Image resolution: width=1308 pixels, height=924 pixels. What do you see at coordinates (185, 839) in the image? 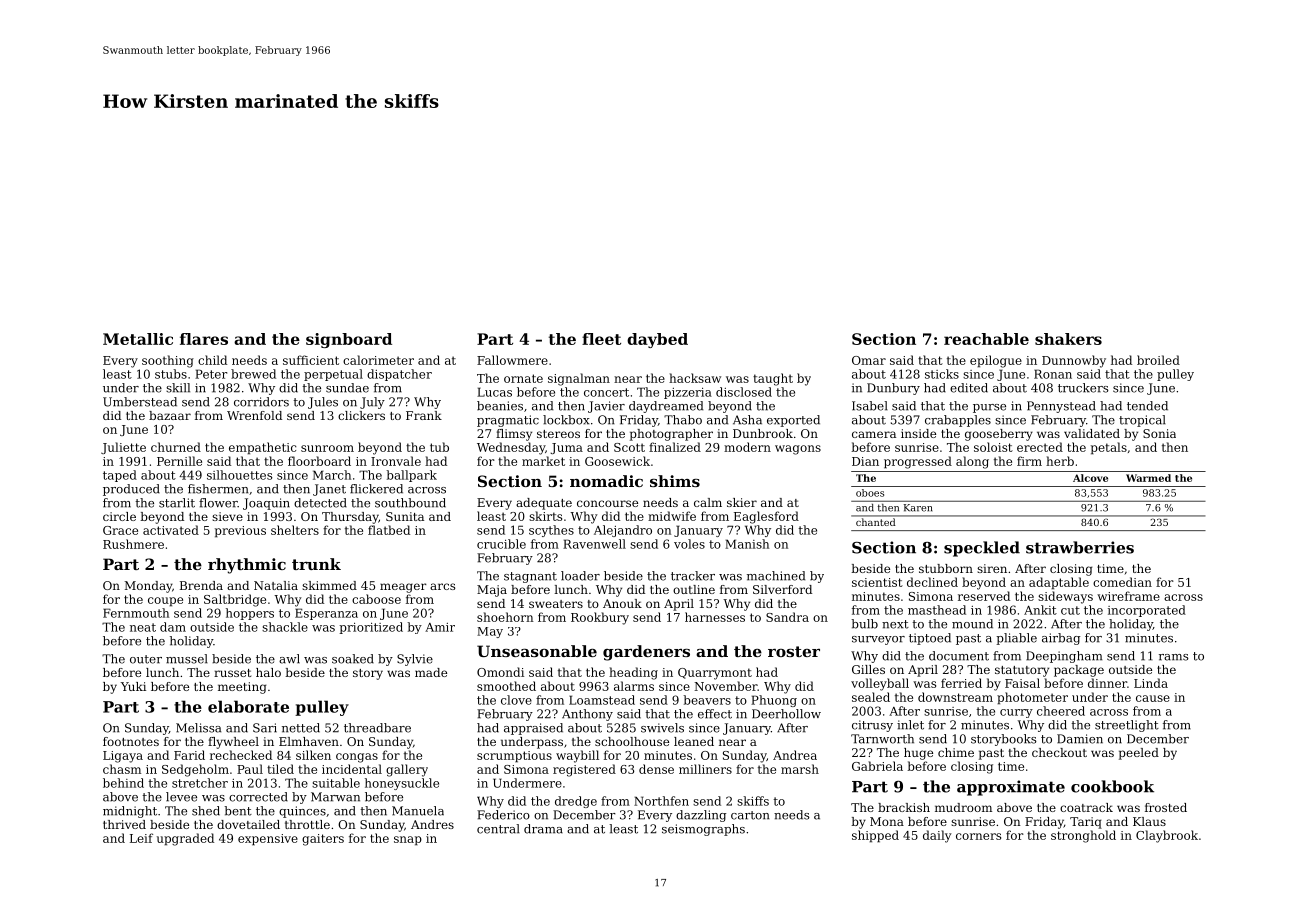
I see `upgraded` at bounding box center [185, 839].
